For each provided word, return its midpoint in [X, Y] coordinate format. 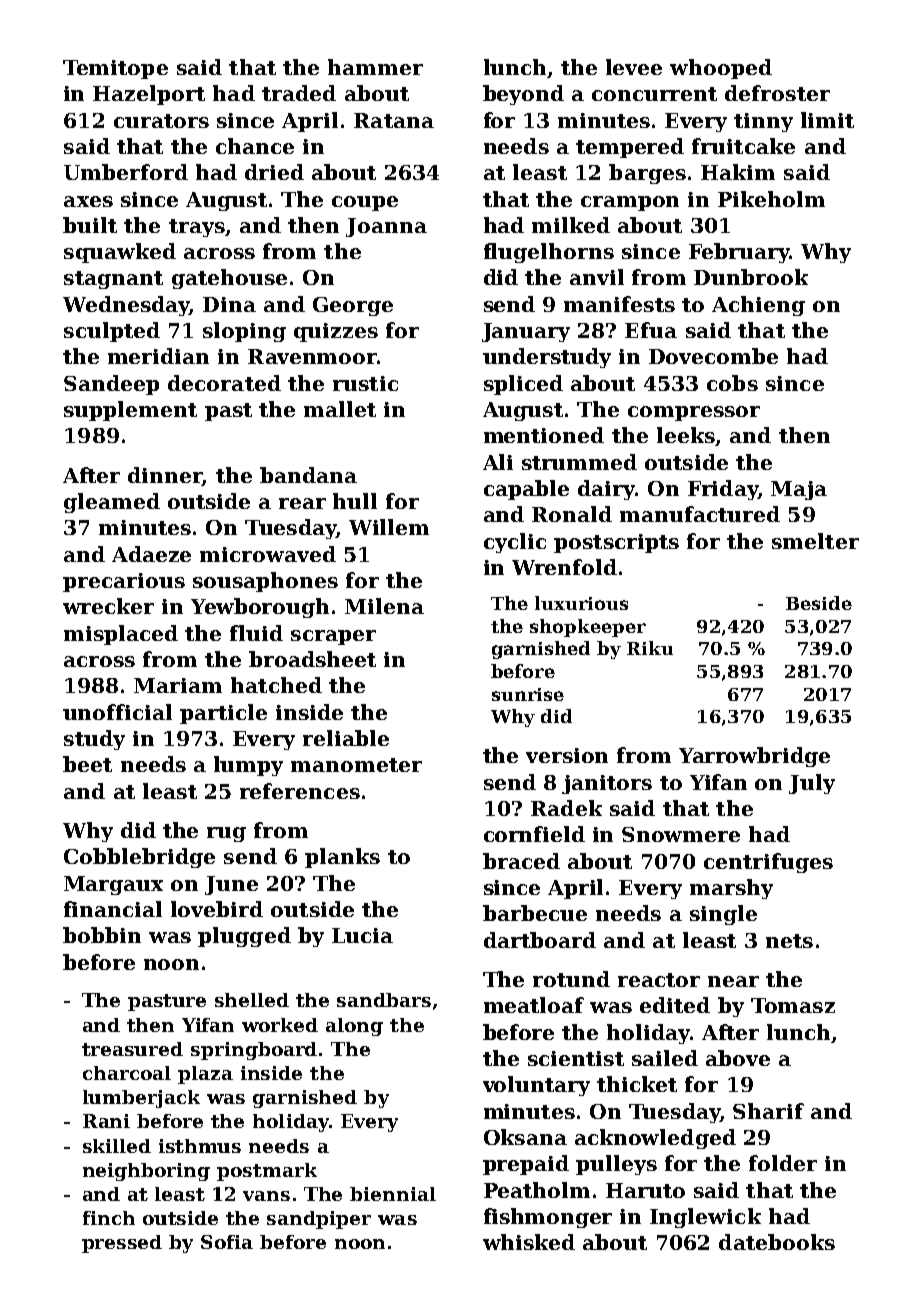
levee [634, 67]
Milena [384, 606]
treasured [132, 1049]
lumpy [248, 766]
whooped [721, 69]
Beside [819, 603]
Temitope [115, 69]
